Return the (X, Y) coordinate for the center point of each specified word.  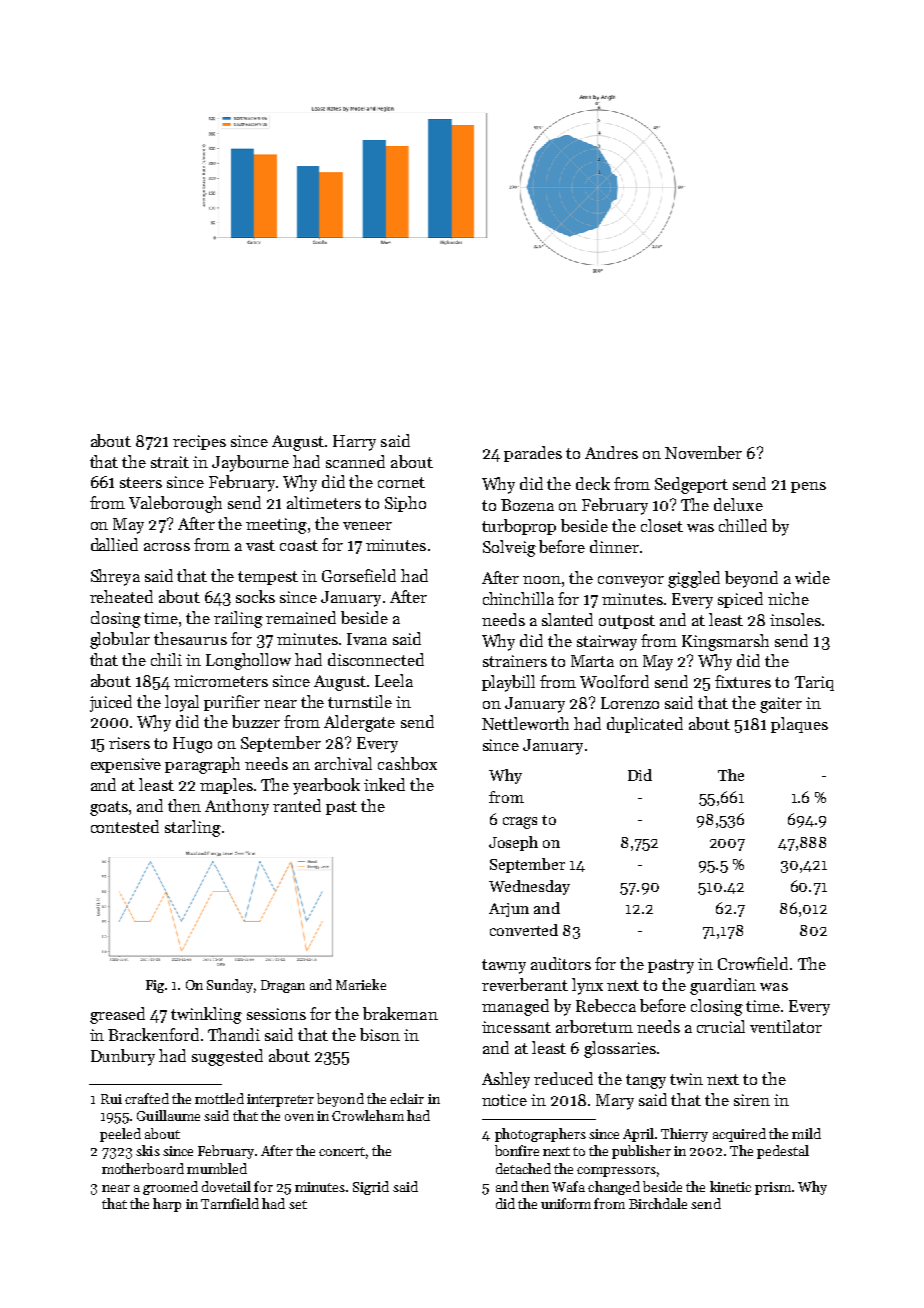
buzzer (256, 721)
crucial (721, 1026)
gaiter (781, 705)
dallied (114, 544)
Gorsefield (359, 575)
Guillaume (168, 1115)
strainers (515, 661)
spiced (740, 600)
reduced (563, 1078)
